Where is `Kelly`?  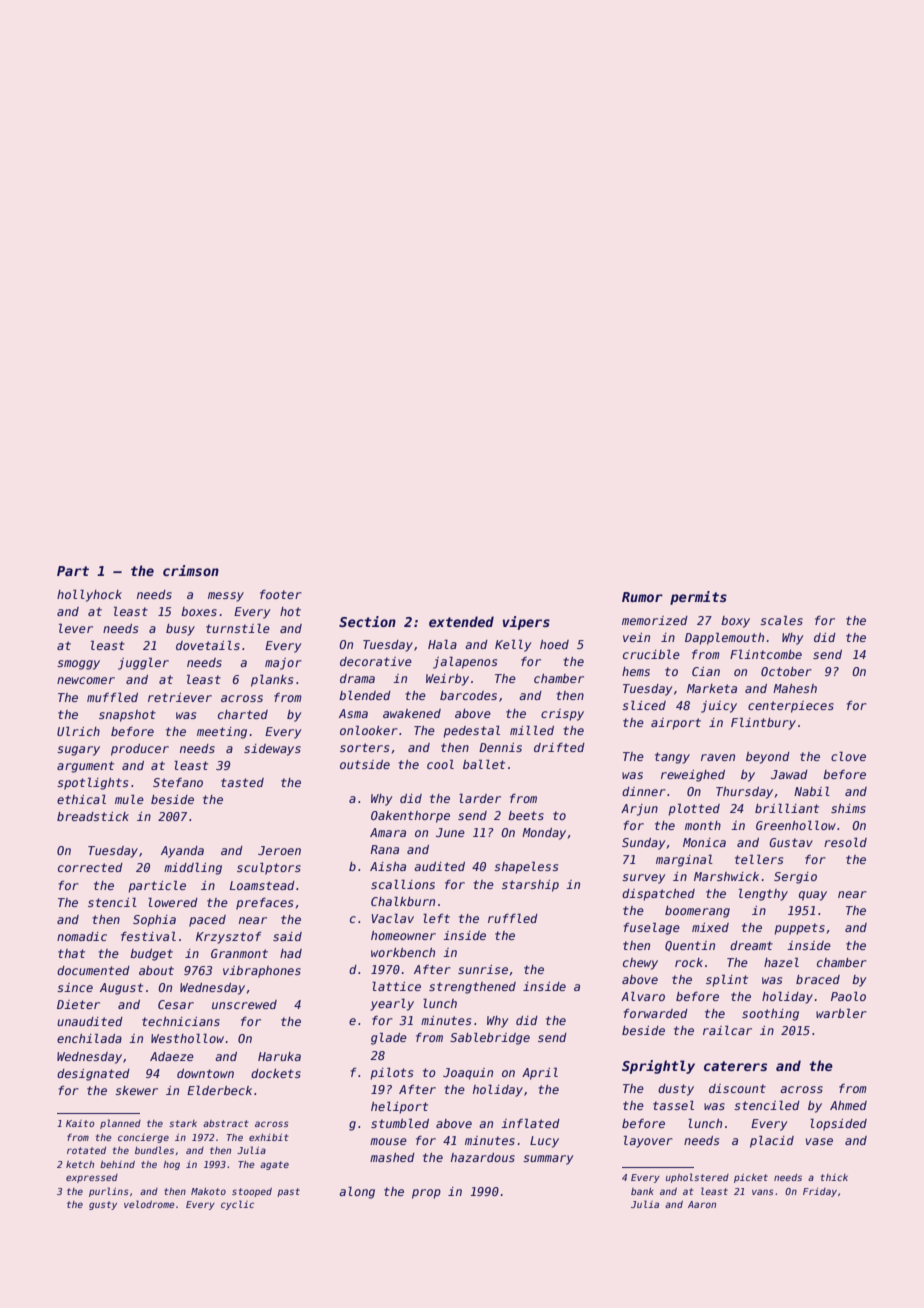
Kelly is located at coordinates (513, 645).
